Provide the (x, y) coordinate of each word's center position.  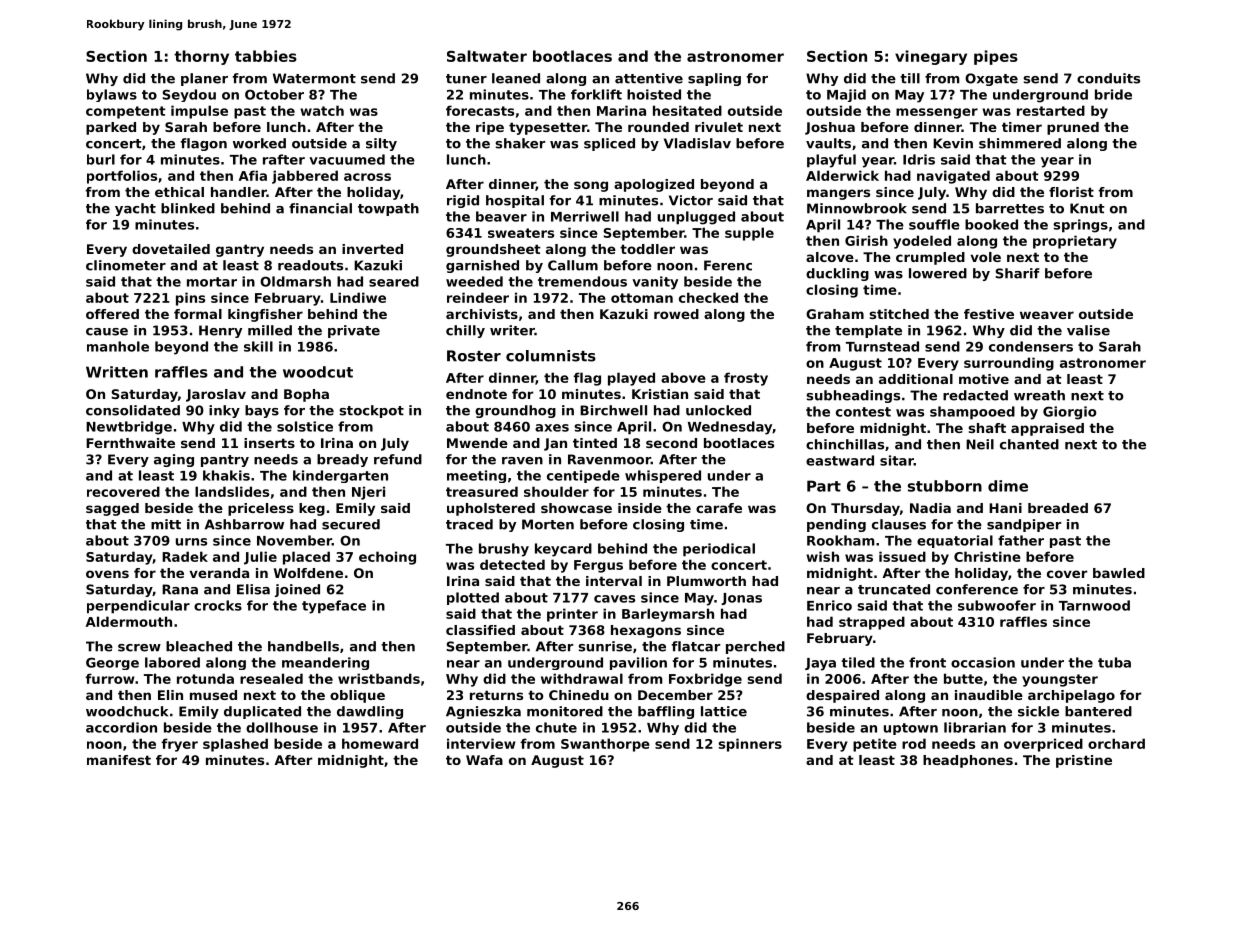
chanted (1029, 444)
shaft (987, 428)
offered (112, 314)
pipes (996, 57)
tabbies (266, 56)
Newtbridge (129, 428)
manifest (119, 760)
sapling (714, 79)
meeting (476, 476)
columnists (551, 356)
